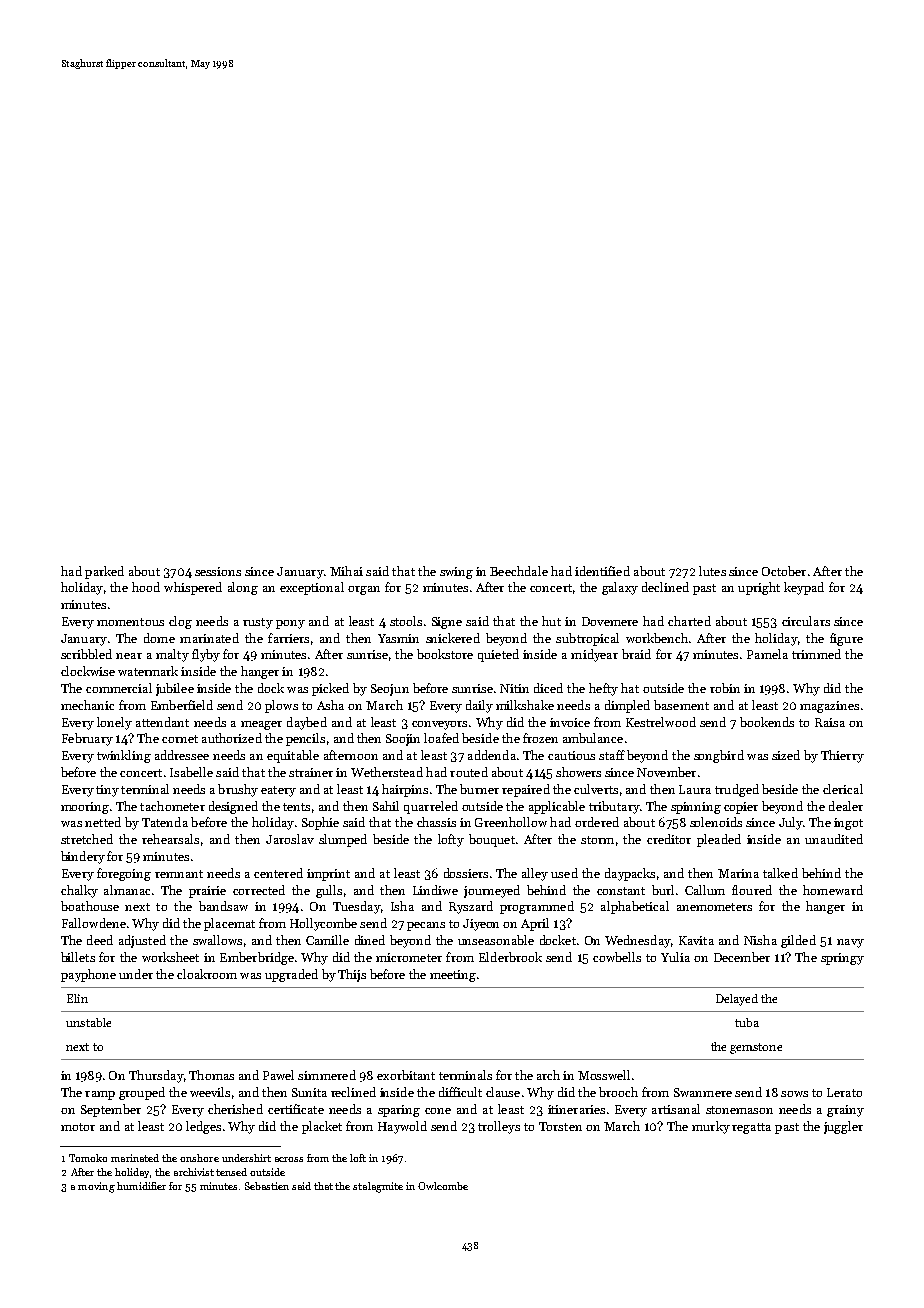 This page has height=1308, width=924. Describe the element at coordinates (156, 1076) in the page. I see `Thursday` at that location.
